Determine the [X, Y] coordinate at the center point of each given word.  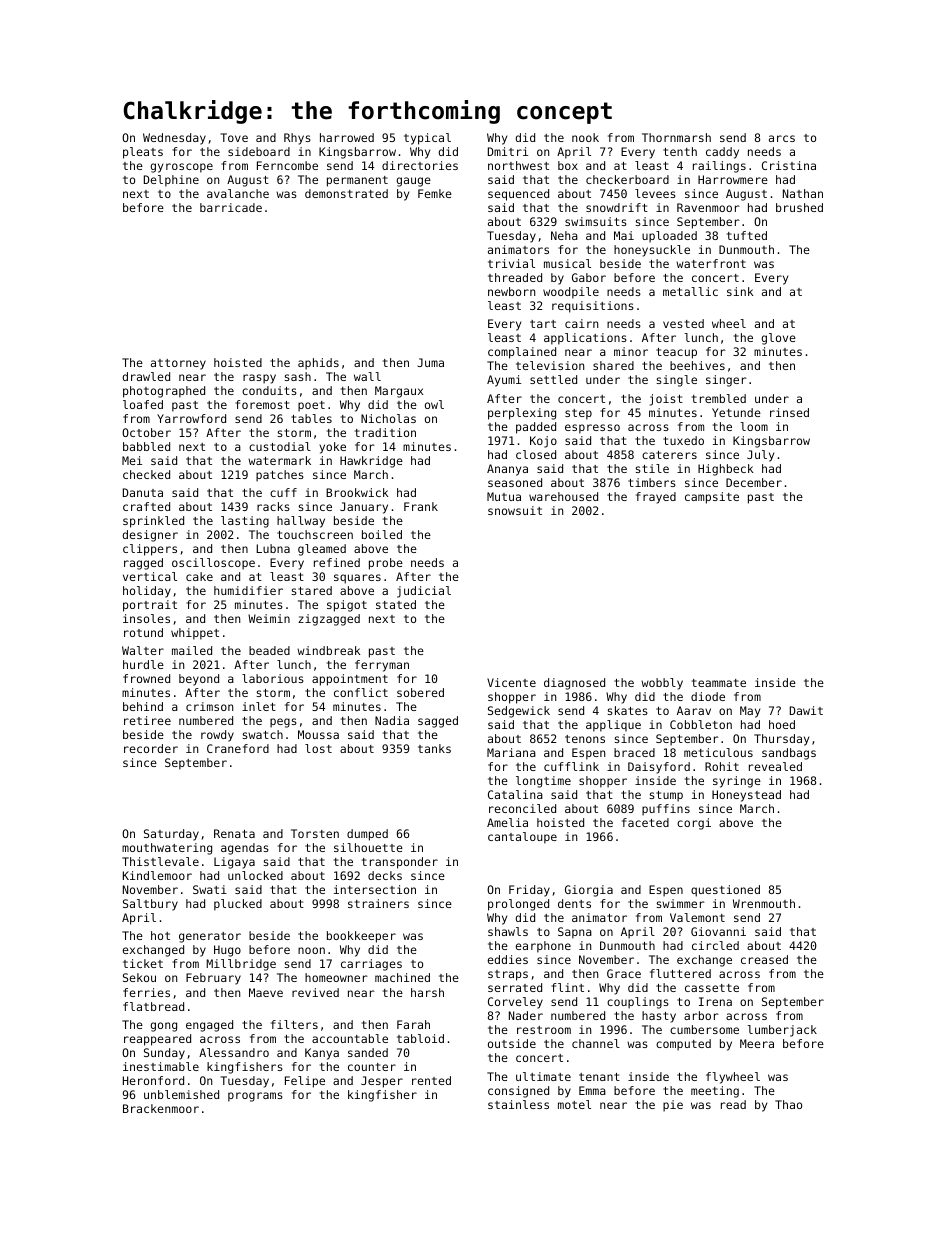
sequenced [518, 195]
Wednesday [174, 139]
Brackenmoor [161, 1108]
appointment [350, 680]
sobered [420, 692]
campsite [712, 498]
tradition [385, 432]
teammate [719, 683]
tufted [747, 235]
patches [280, 476]
